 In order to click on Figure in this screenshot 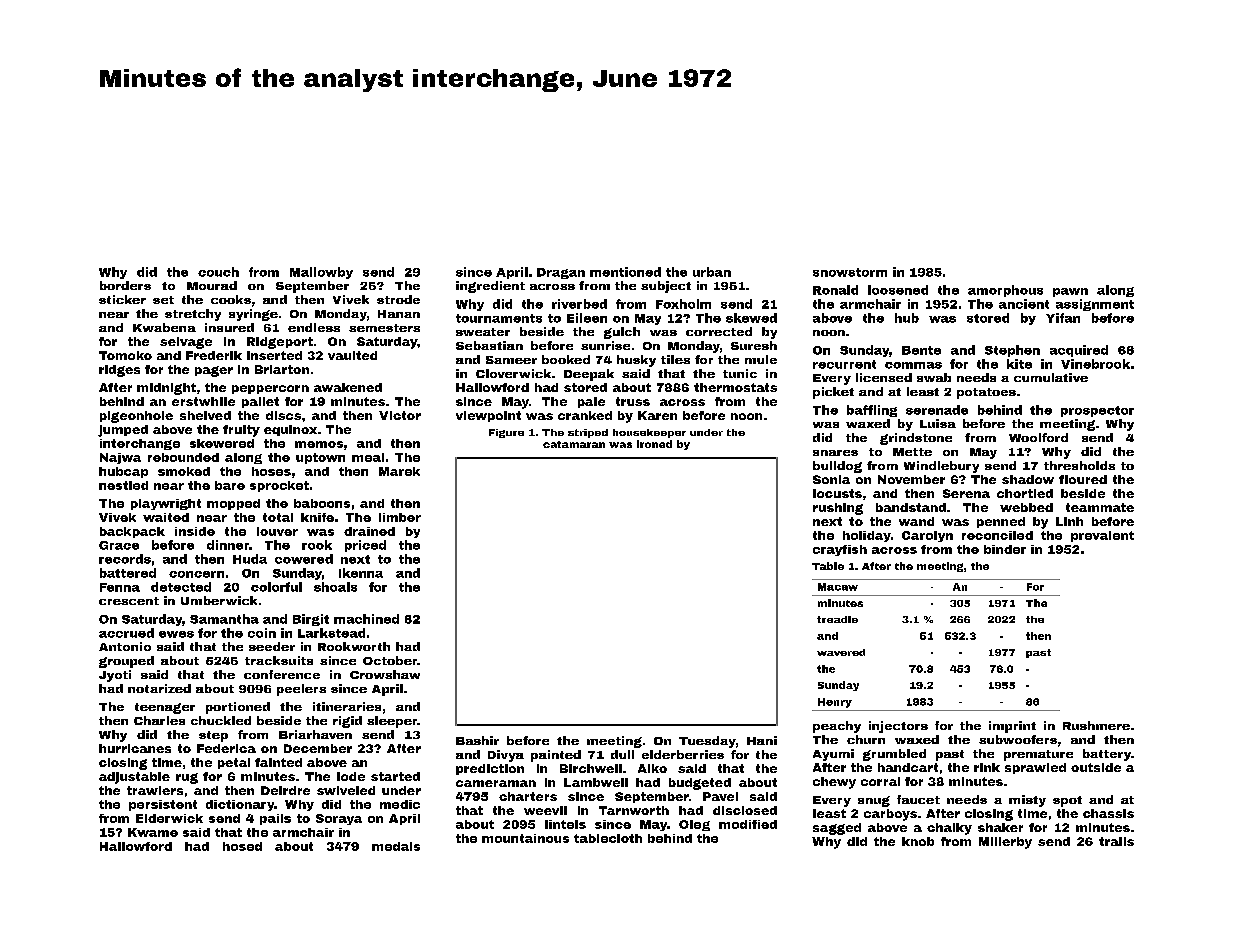, I will do `click(506, 433)`.
